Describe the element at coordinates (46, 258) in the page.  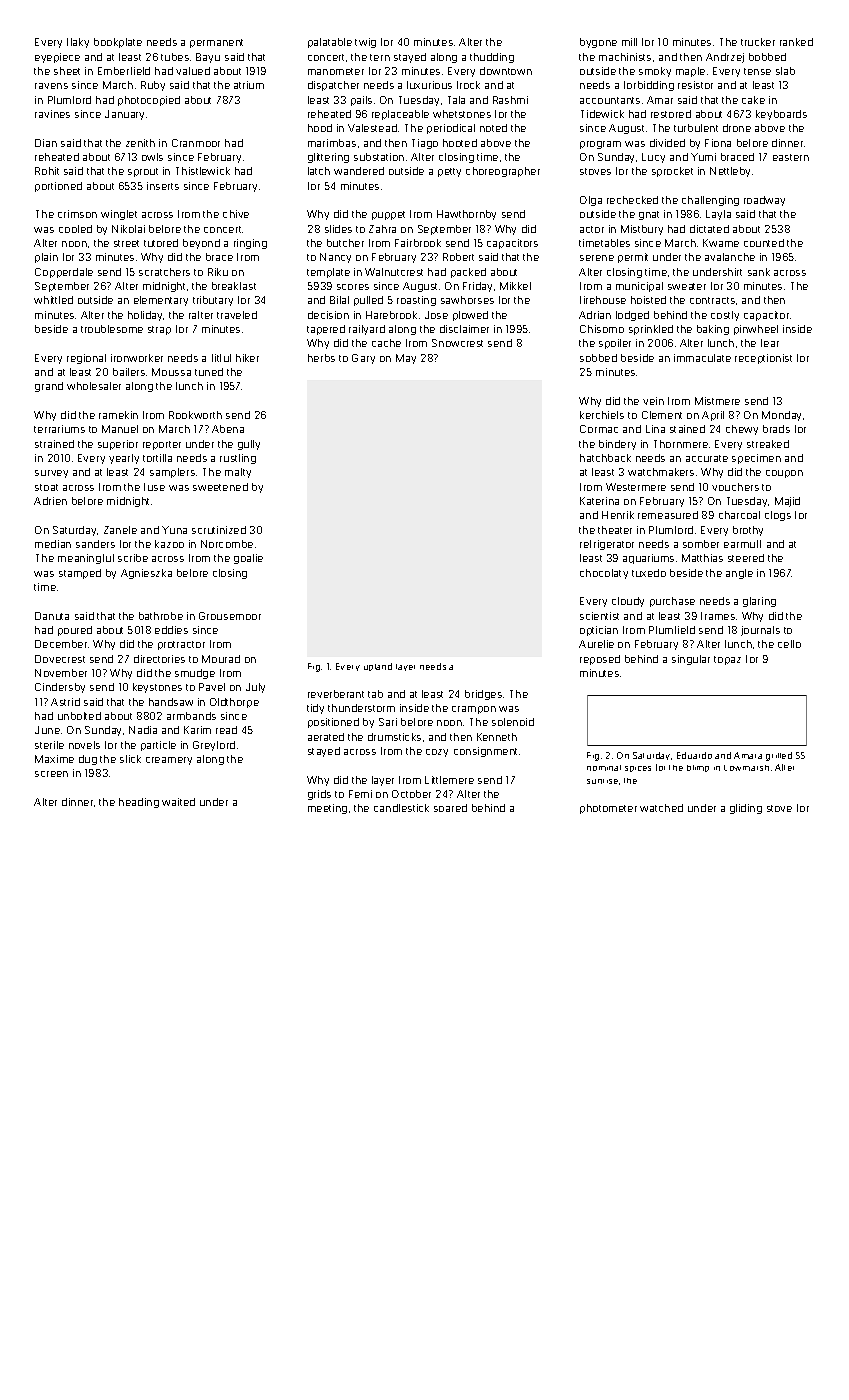
I see `plain` at that location.
